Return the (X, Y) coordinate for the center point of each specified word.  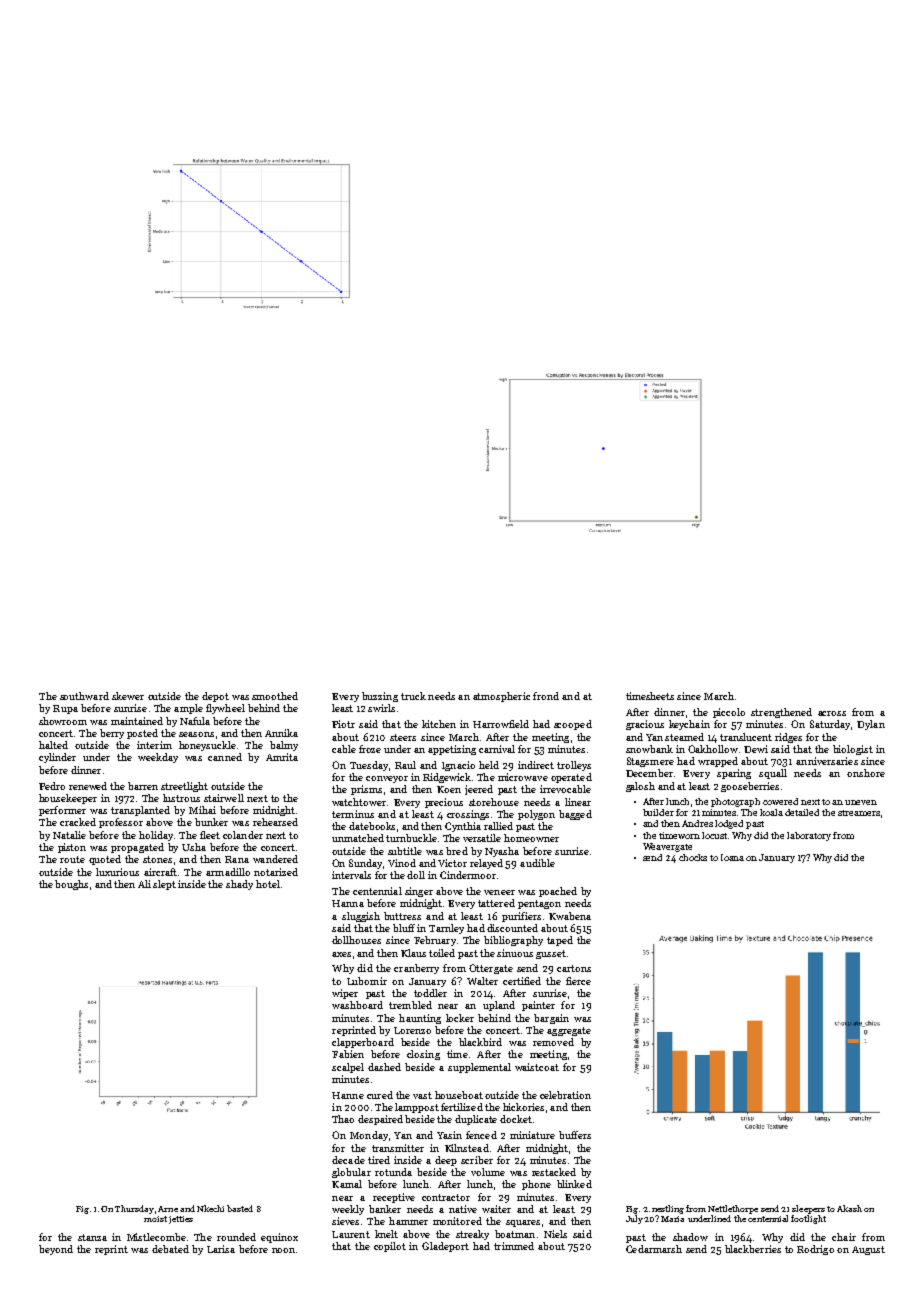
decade (348, 1160)
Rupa (65, 709)
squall (773, 774)
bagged (575, 815)
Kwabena (570, 916)
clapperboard (363, 1043)
